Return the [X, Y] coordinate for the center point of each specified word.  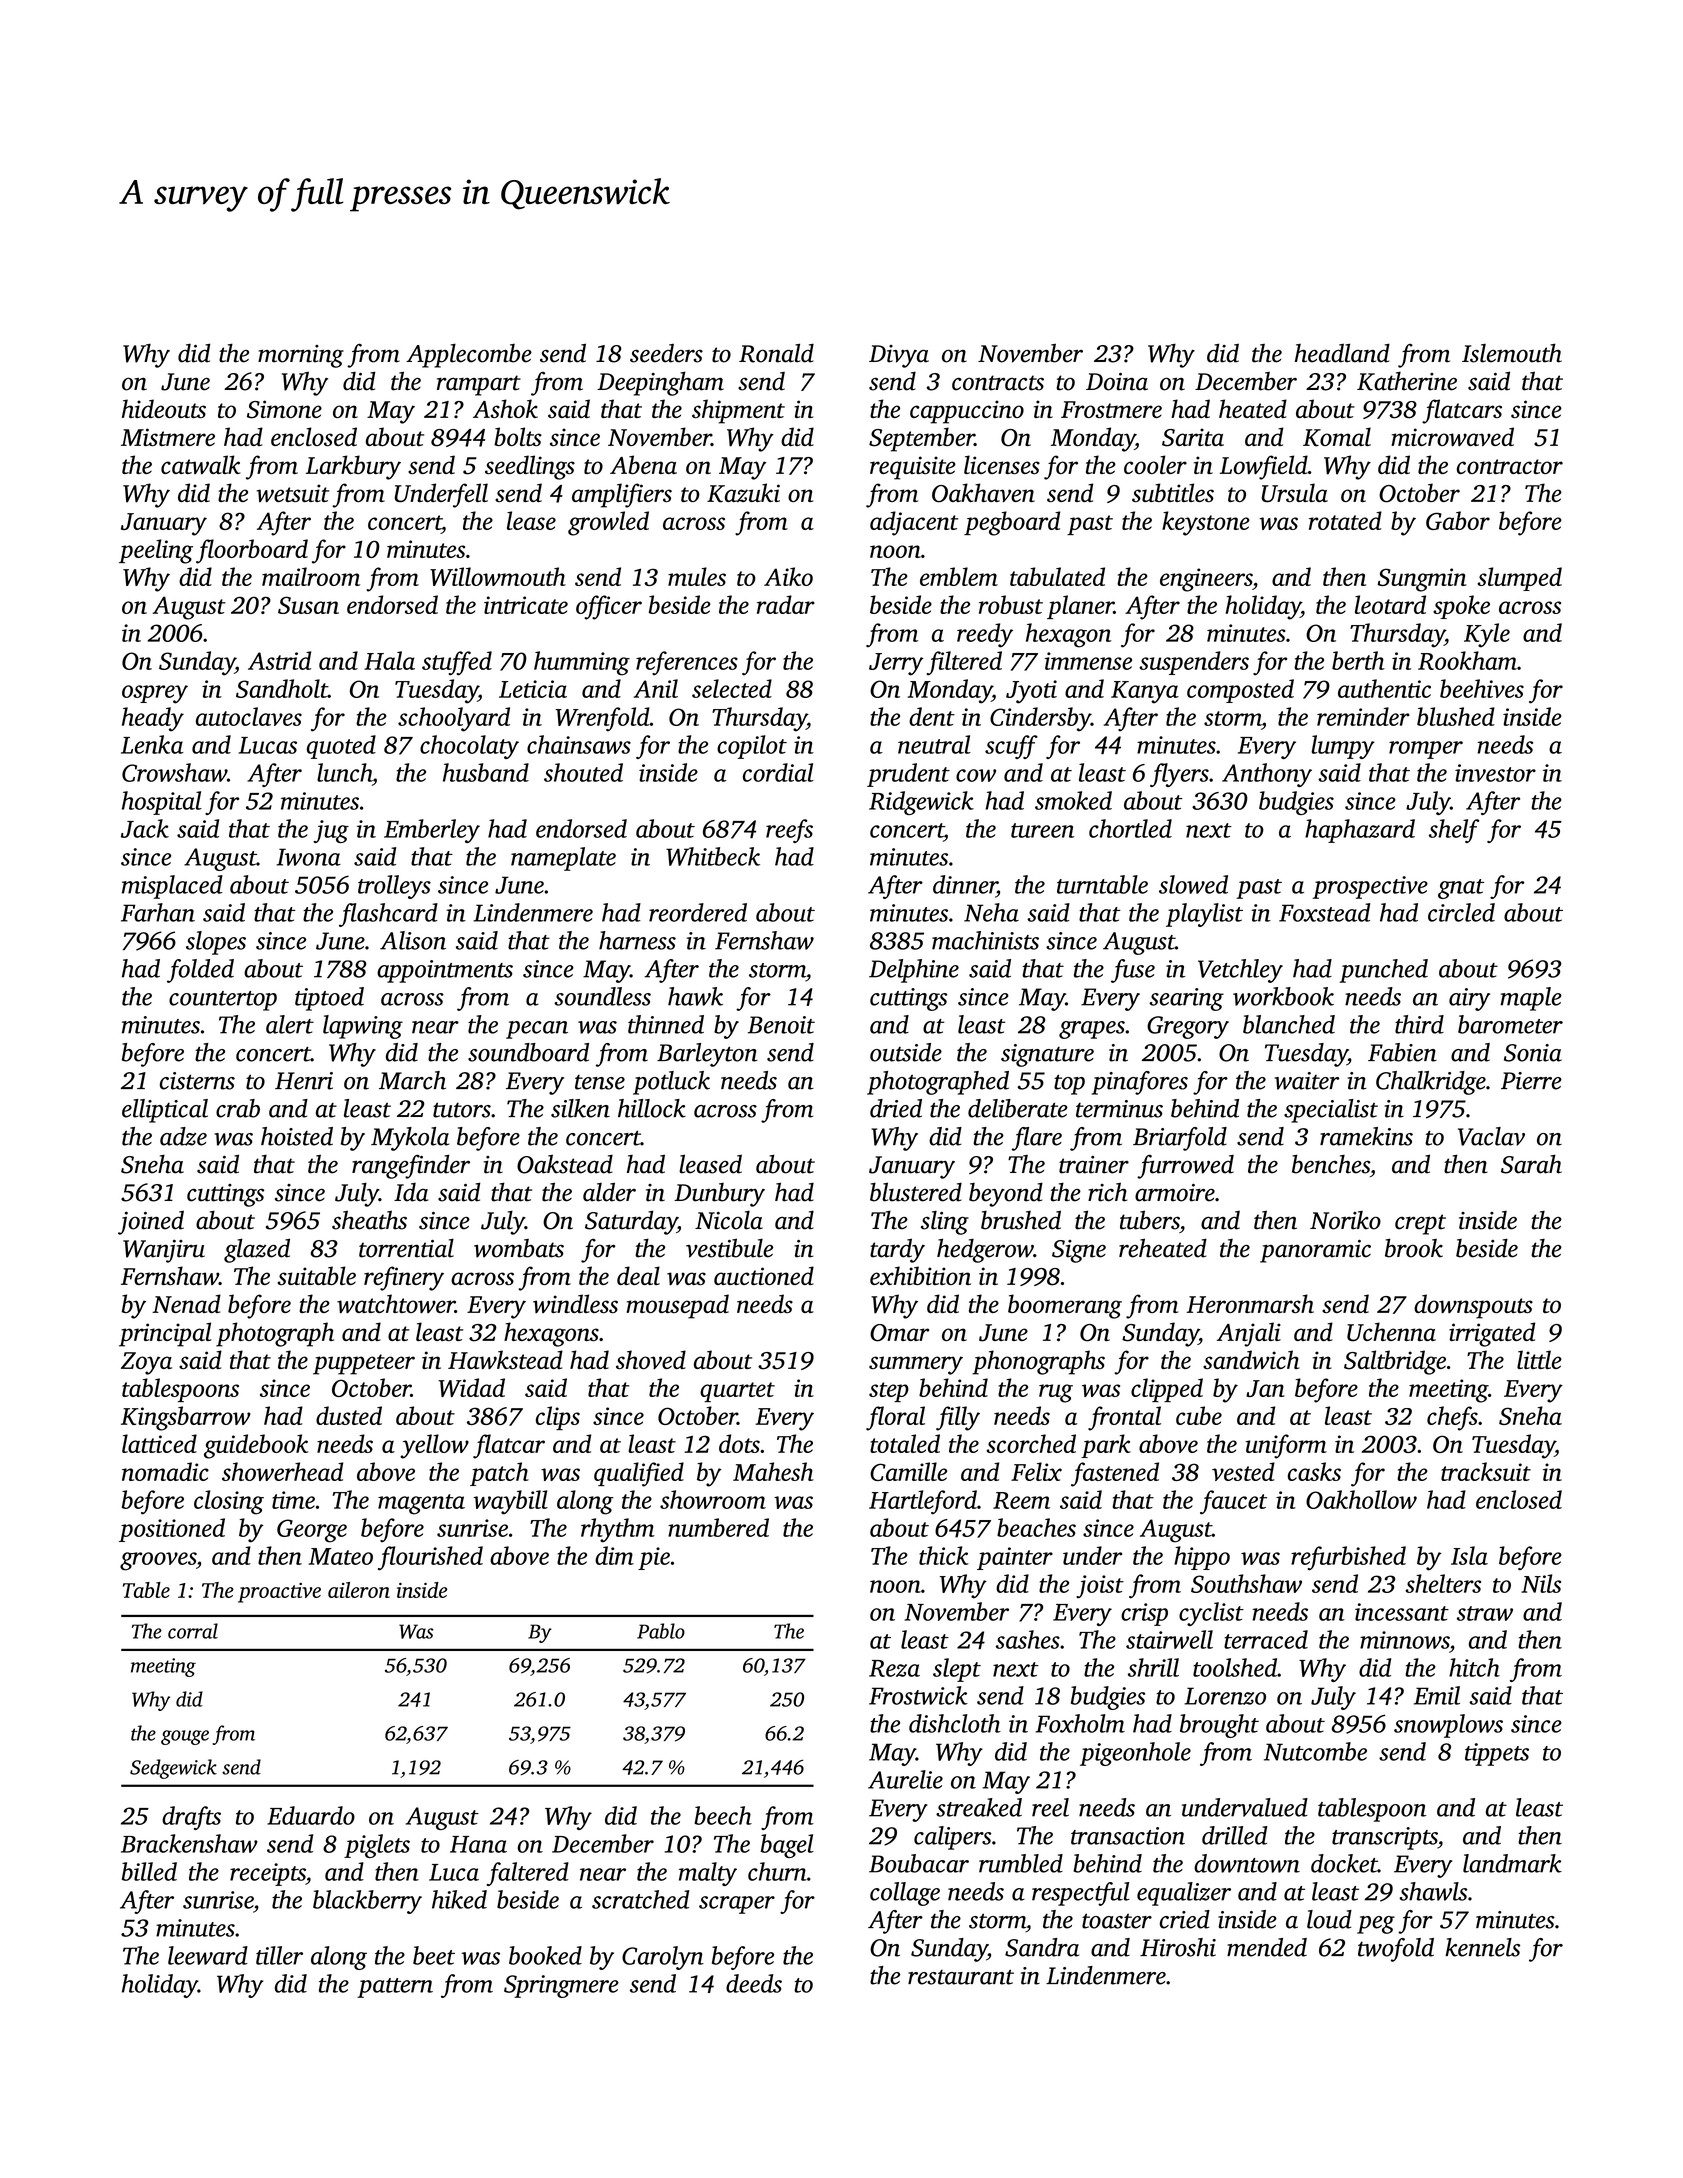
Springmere [561, 1986]
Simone [284, 409]
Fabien [1402, 1052]
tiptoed [329, 999]
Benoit [781, 1025]
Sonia [1533, 1053]
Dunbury [719, 1195]
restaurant [961, 1977]
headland [1342, 353]
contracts [998, 383]
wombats [519, 1248]
